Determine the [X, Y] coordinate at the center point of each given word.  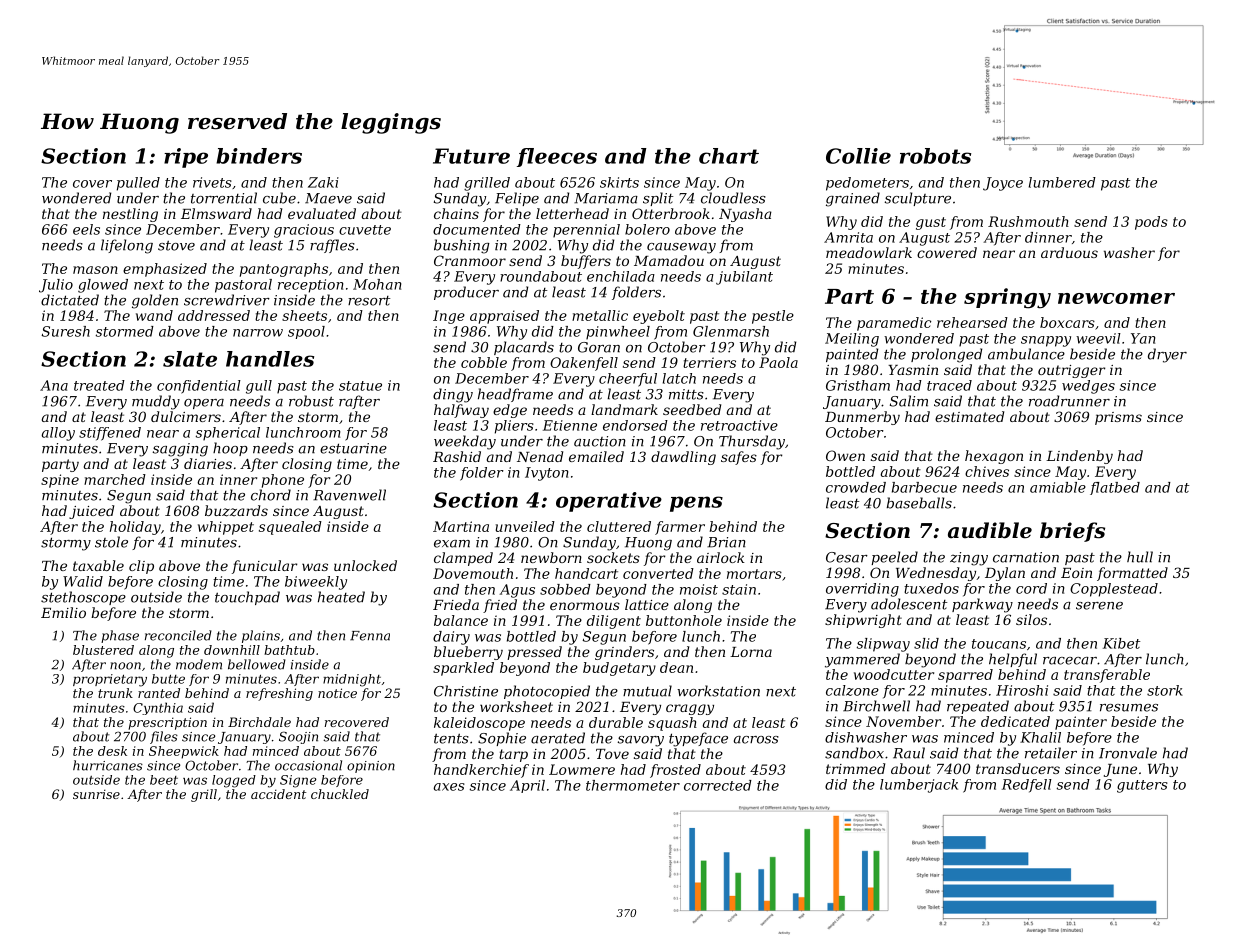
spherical [228, 434]
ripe [186, 158]
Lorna [751, 652]
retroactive [739, 425]
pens [696, 504]
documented [477, 229]
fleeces [557, 157]
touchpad [247, 598]
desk [112, 751]
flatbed [1115, 488]
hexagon [994, 457]
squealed [290, 528]
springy [1007, 298]
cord [1031, 588]
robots [935, 156]
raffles [332, 246]
